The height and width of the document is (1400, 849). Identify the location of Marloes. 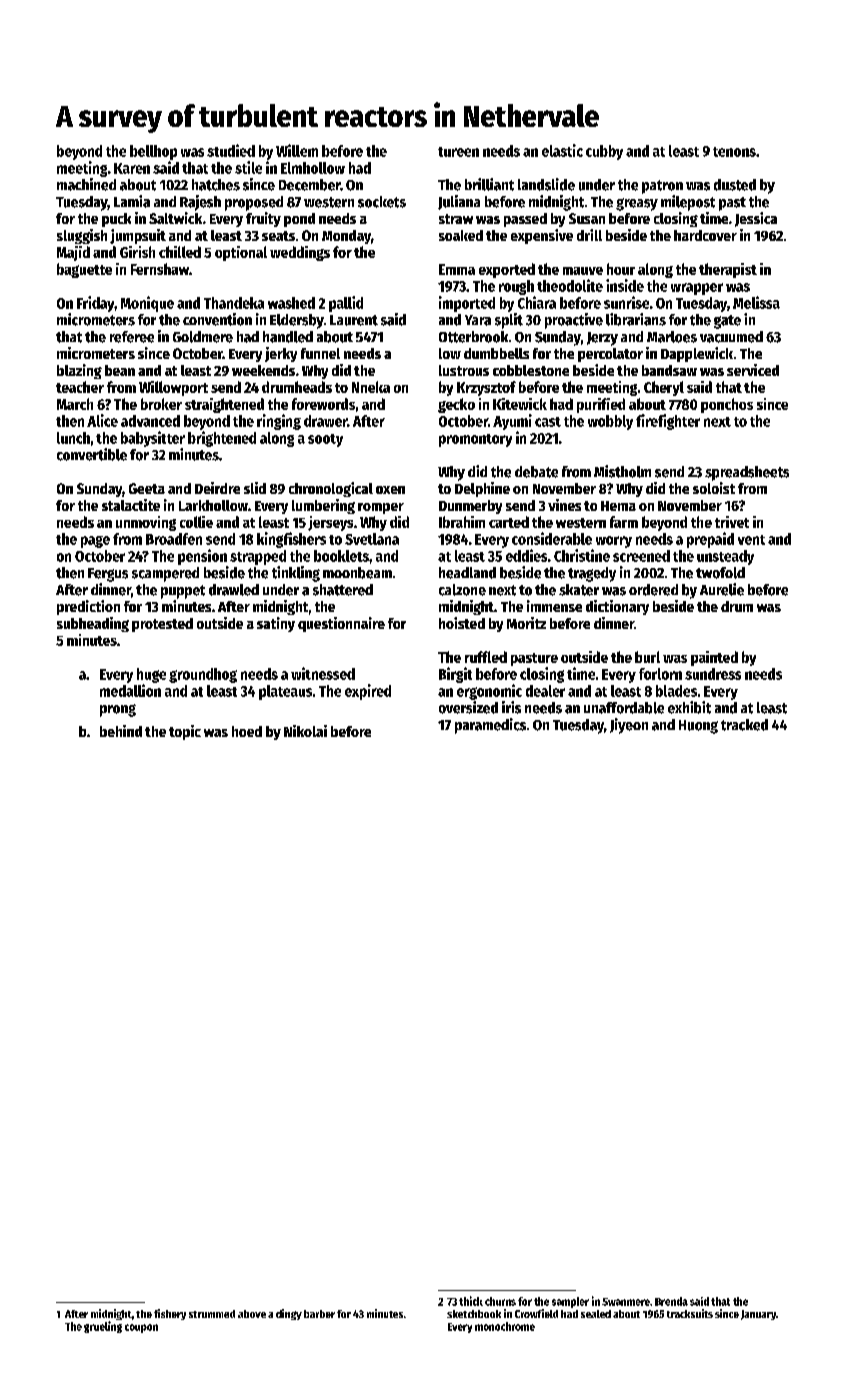
(672, 337).
